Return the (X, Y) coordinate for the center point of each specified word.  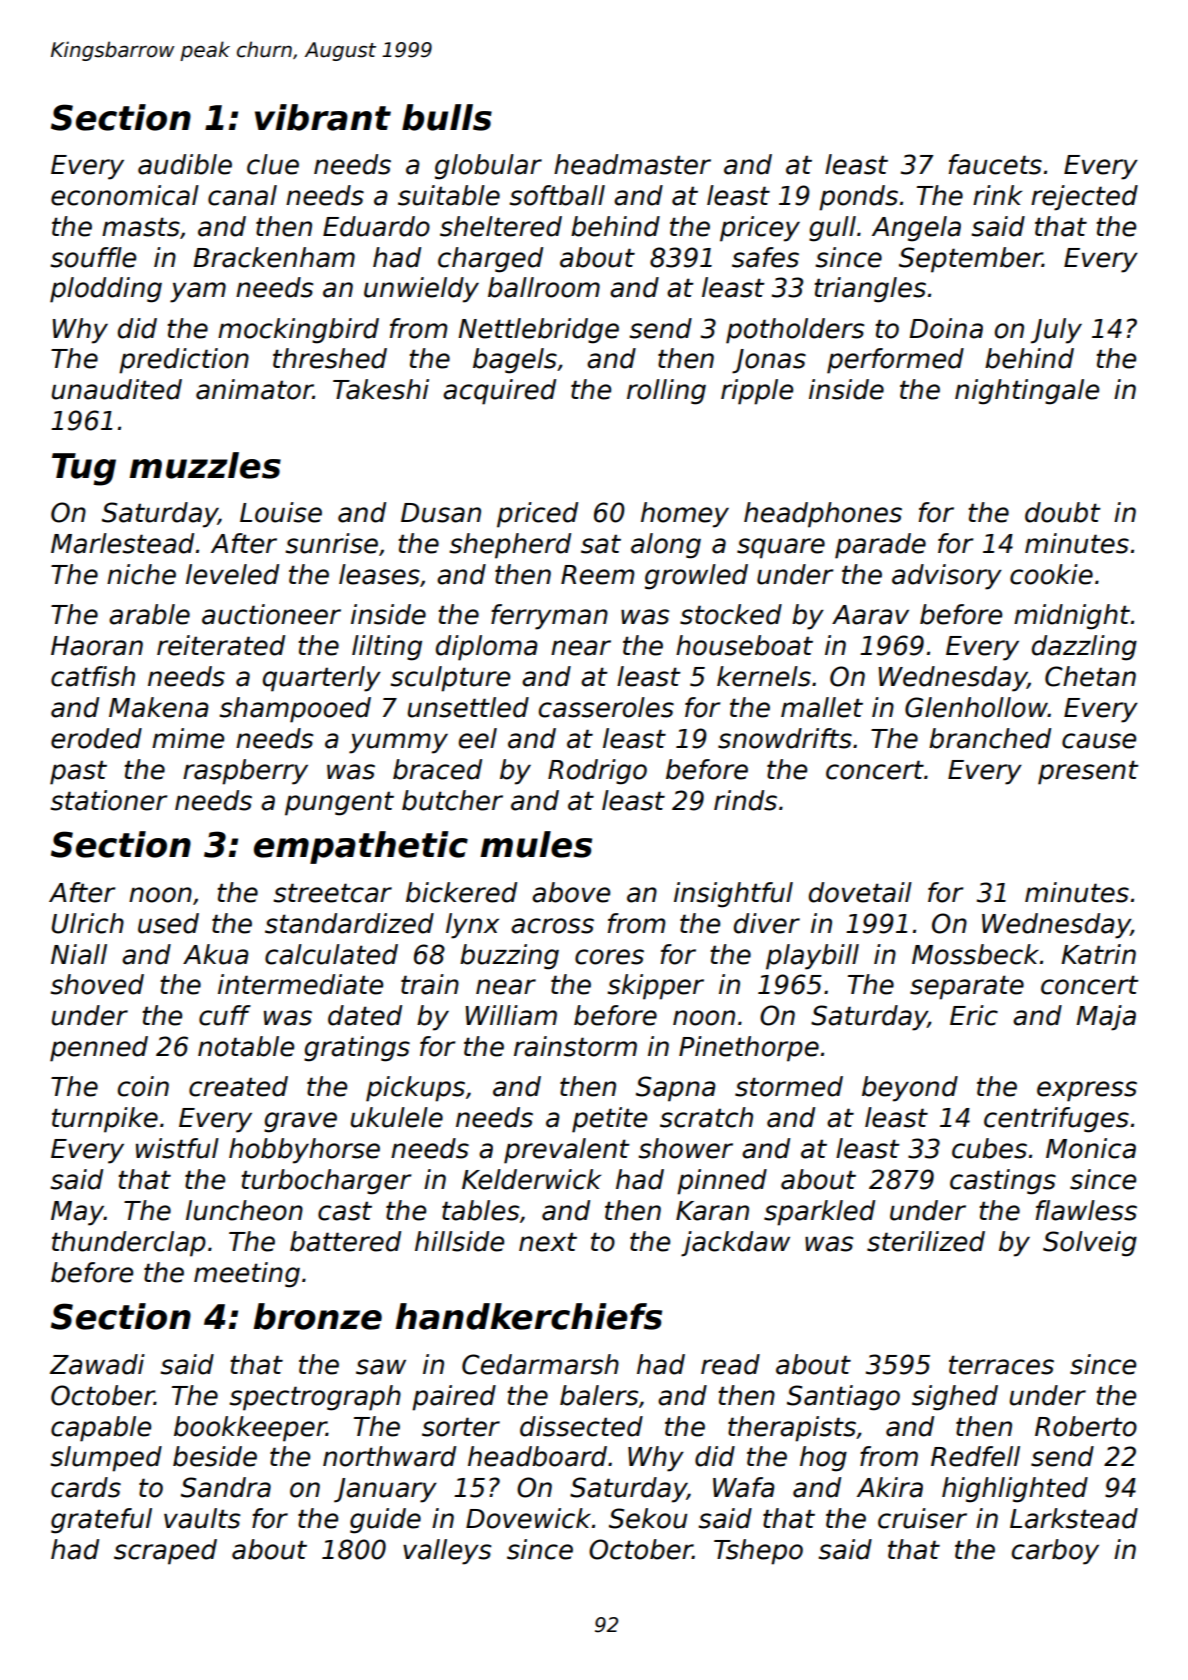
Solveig (1090, 1244)
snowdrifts (785, 738)
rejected (1084, 198)
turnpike (105, 1120)
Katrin (1098, 954)
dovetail (860, 892)
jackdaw (735, 1244)
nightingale (1027, 392)
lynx (472, 926)
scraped (165, 1552)
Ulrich (88, 923)
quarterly (322, 679)
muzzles (205, 465)
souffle (93, 257)
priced (537, 515)
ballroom (544, 287)
